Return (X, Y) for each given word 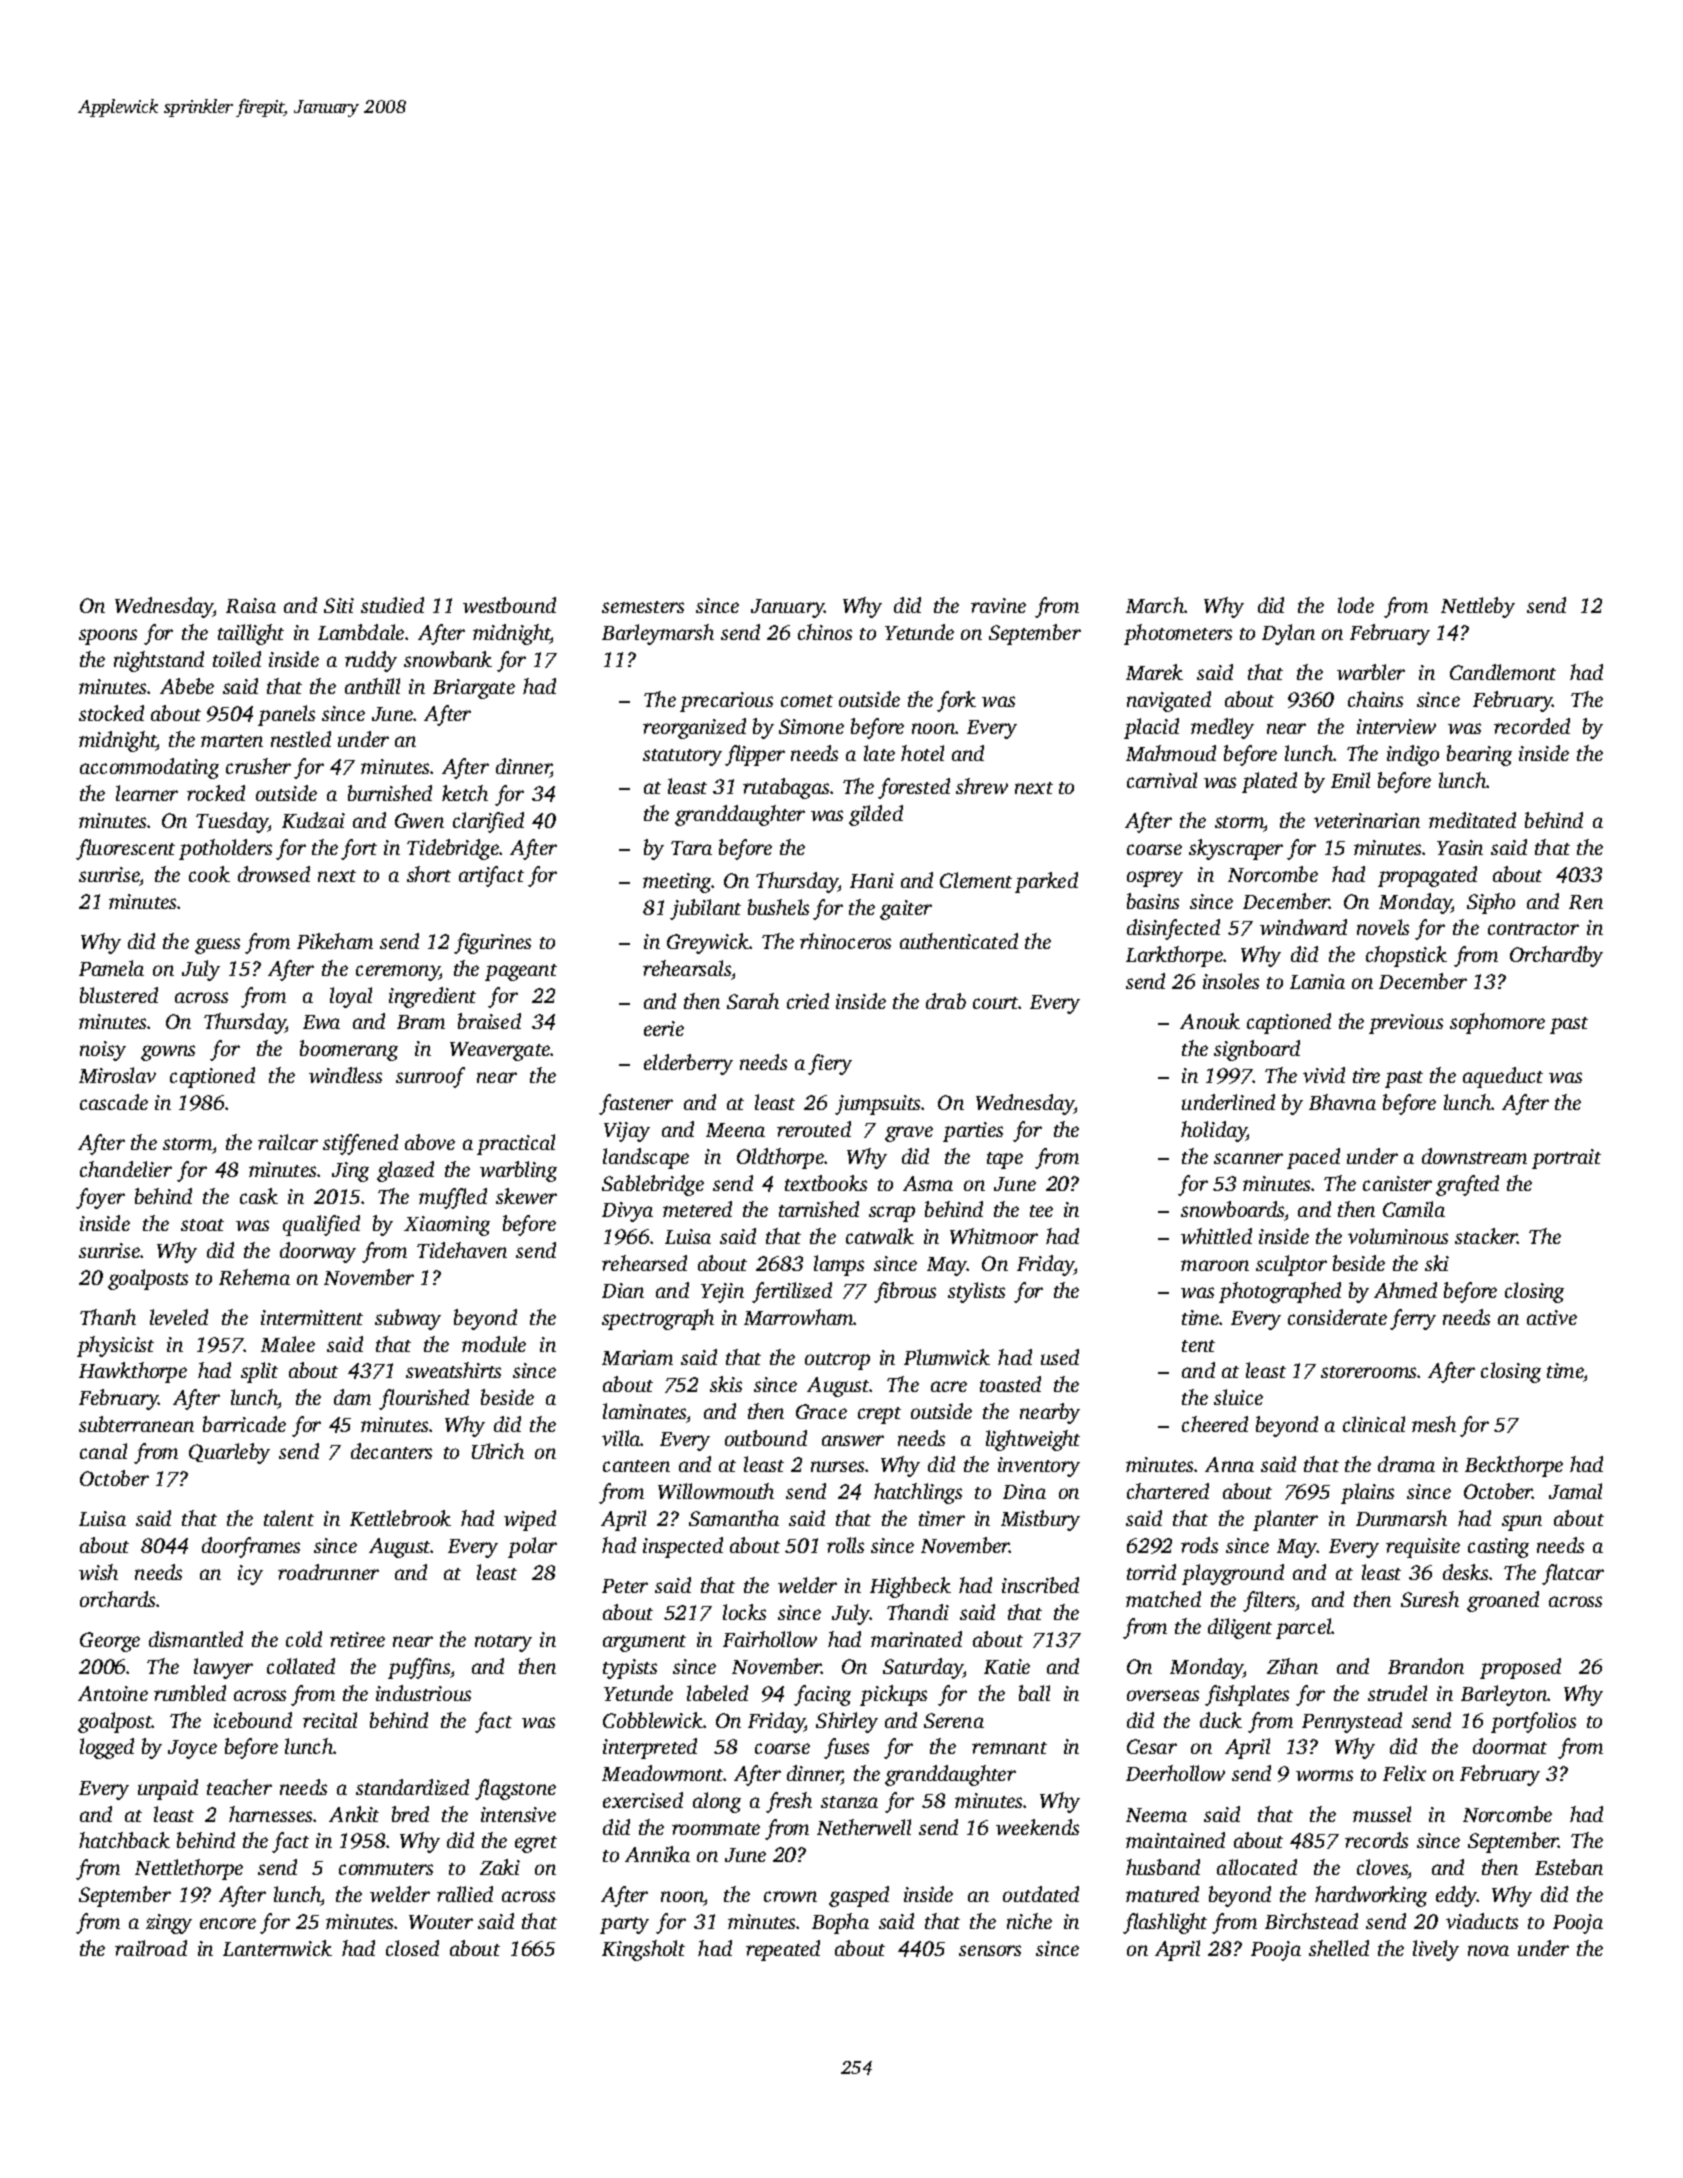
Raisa (251, 605)
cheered (1215, 1424)
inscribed (1040, 1585)
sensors (990, 1950)
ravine (998, 605)
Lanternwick (277, 1948)
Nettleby (1478, 607)
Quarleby (229, 1453)
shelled (1339, 1948)
